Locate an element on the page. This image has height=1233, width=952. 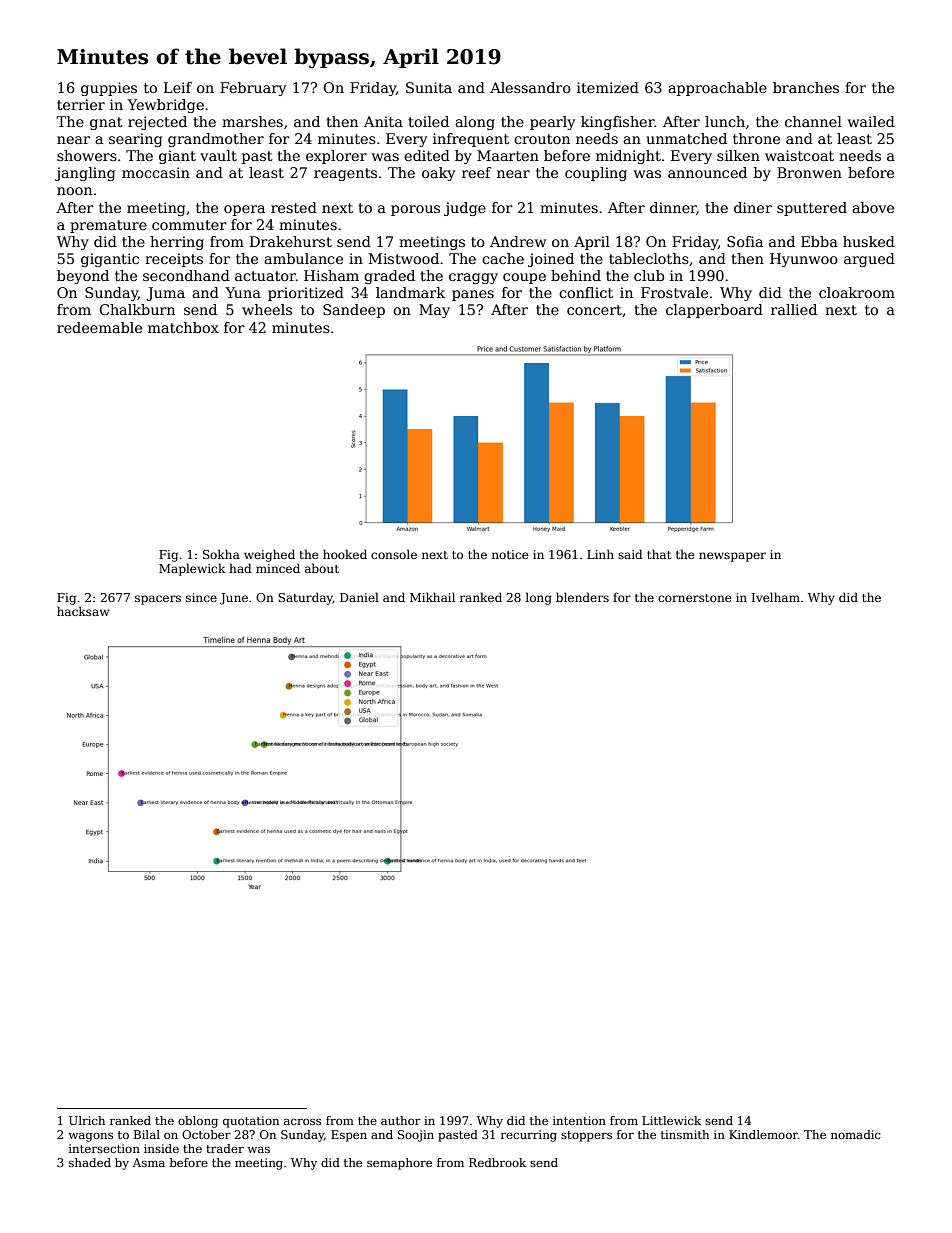
branches is located at coordinates (806, 87).
